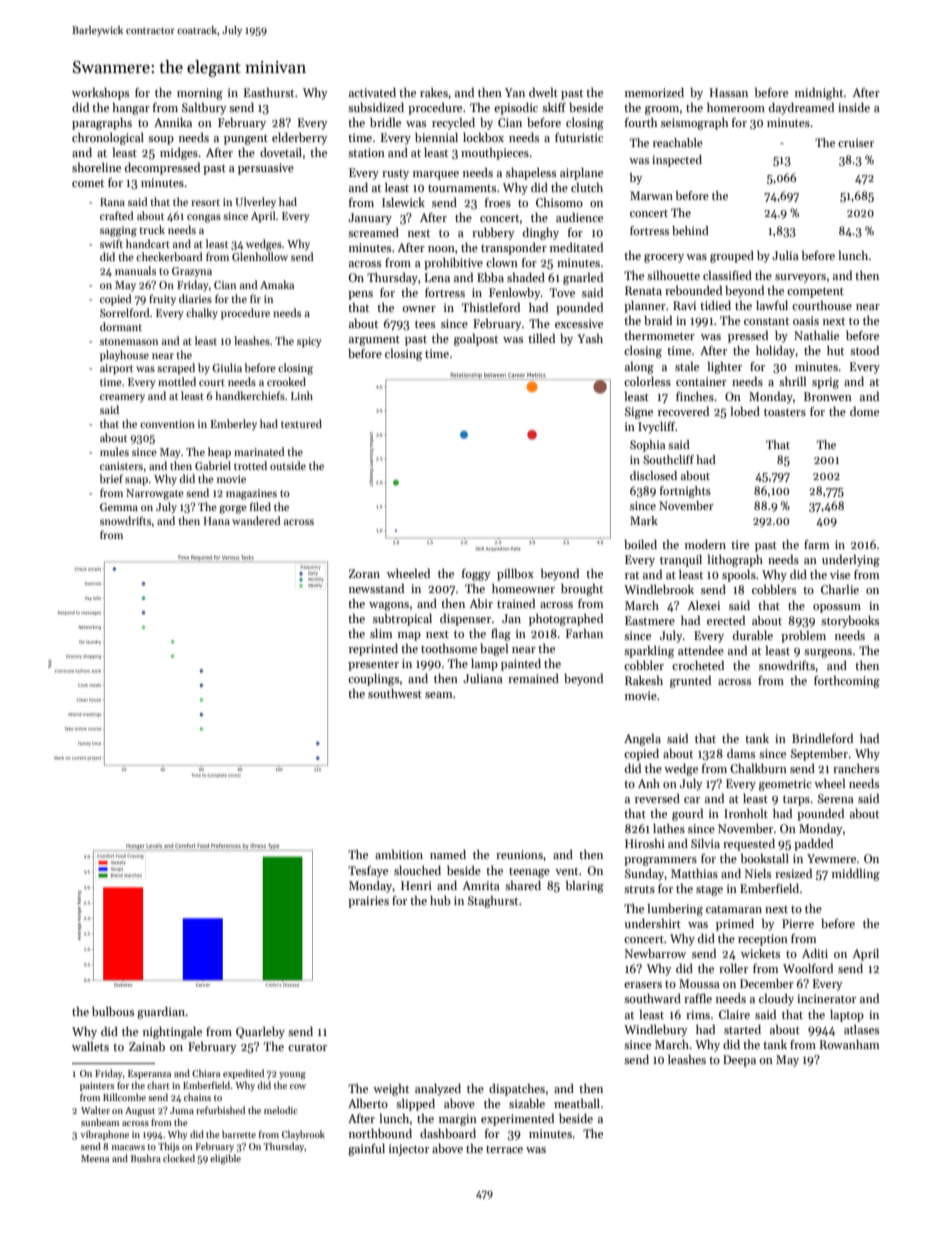  Describe the element at coordinates (533, 678) in the document. I see `remained` at that location.
